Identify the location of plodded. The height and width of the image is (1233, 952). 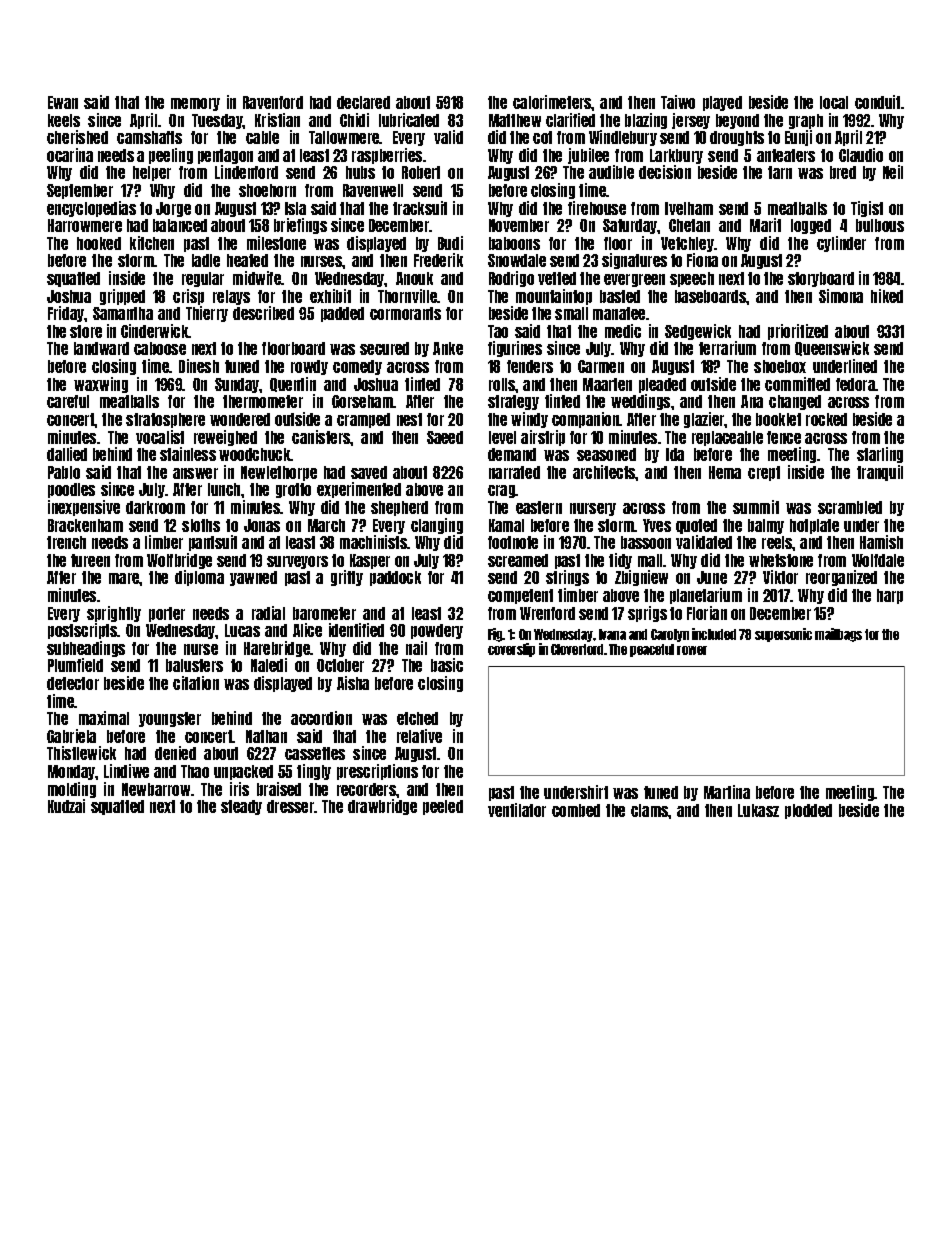
(808, 811).
